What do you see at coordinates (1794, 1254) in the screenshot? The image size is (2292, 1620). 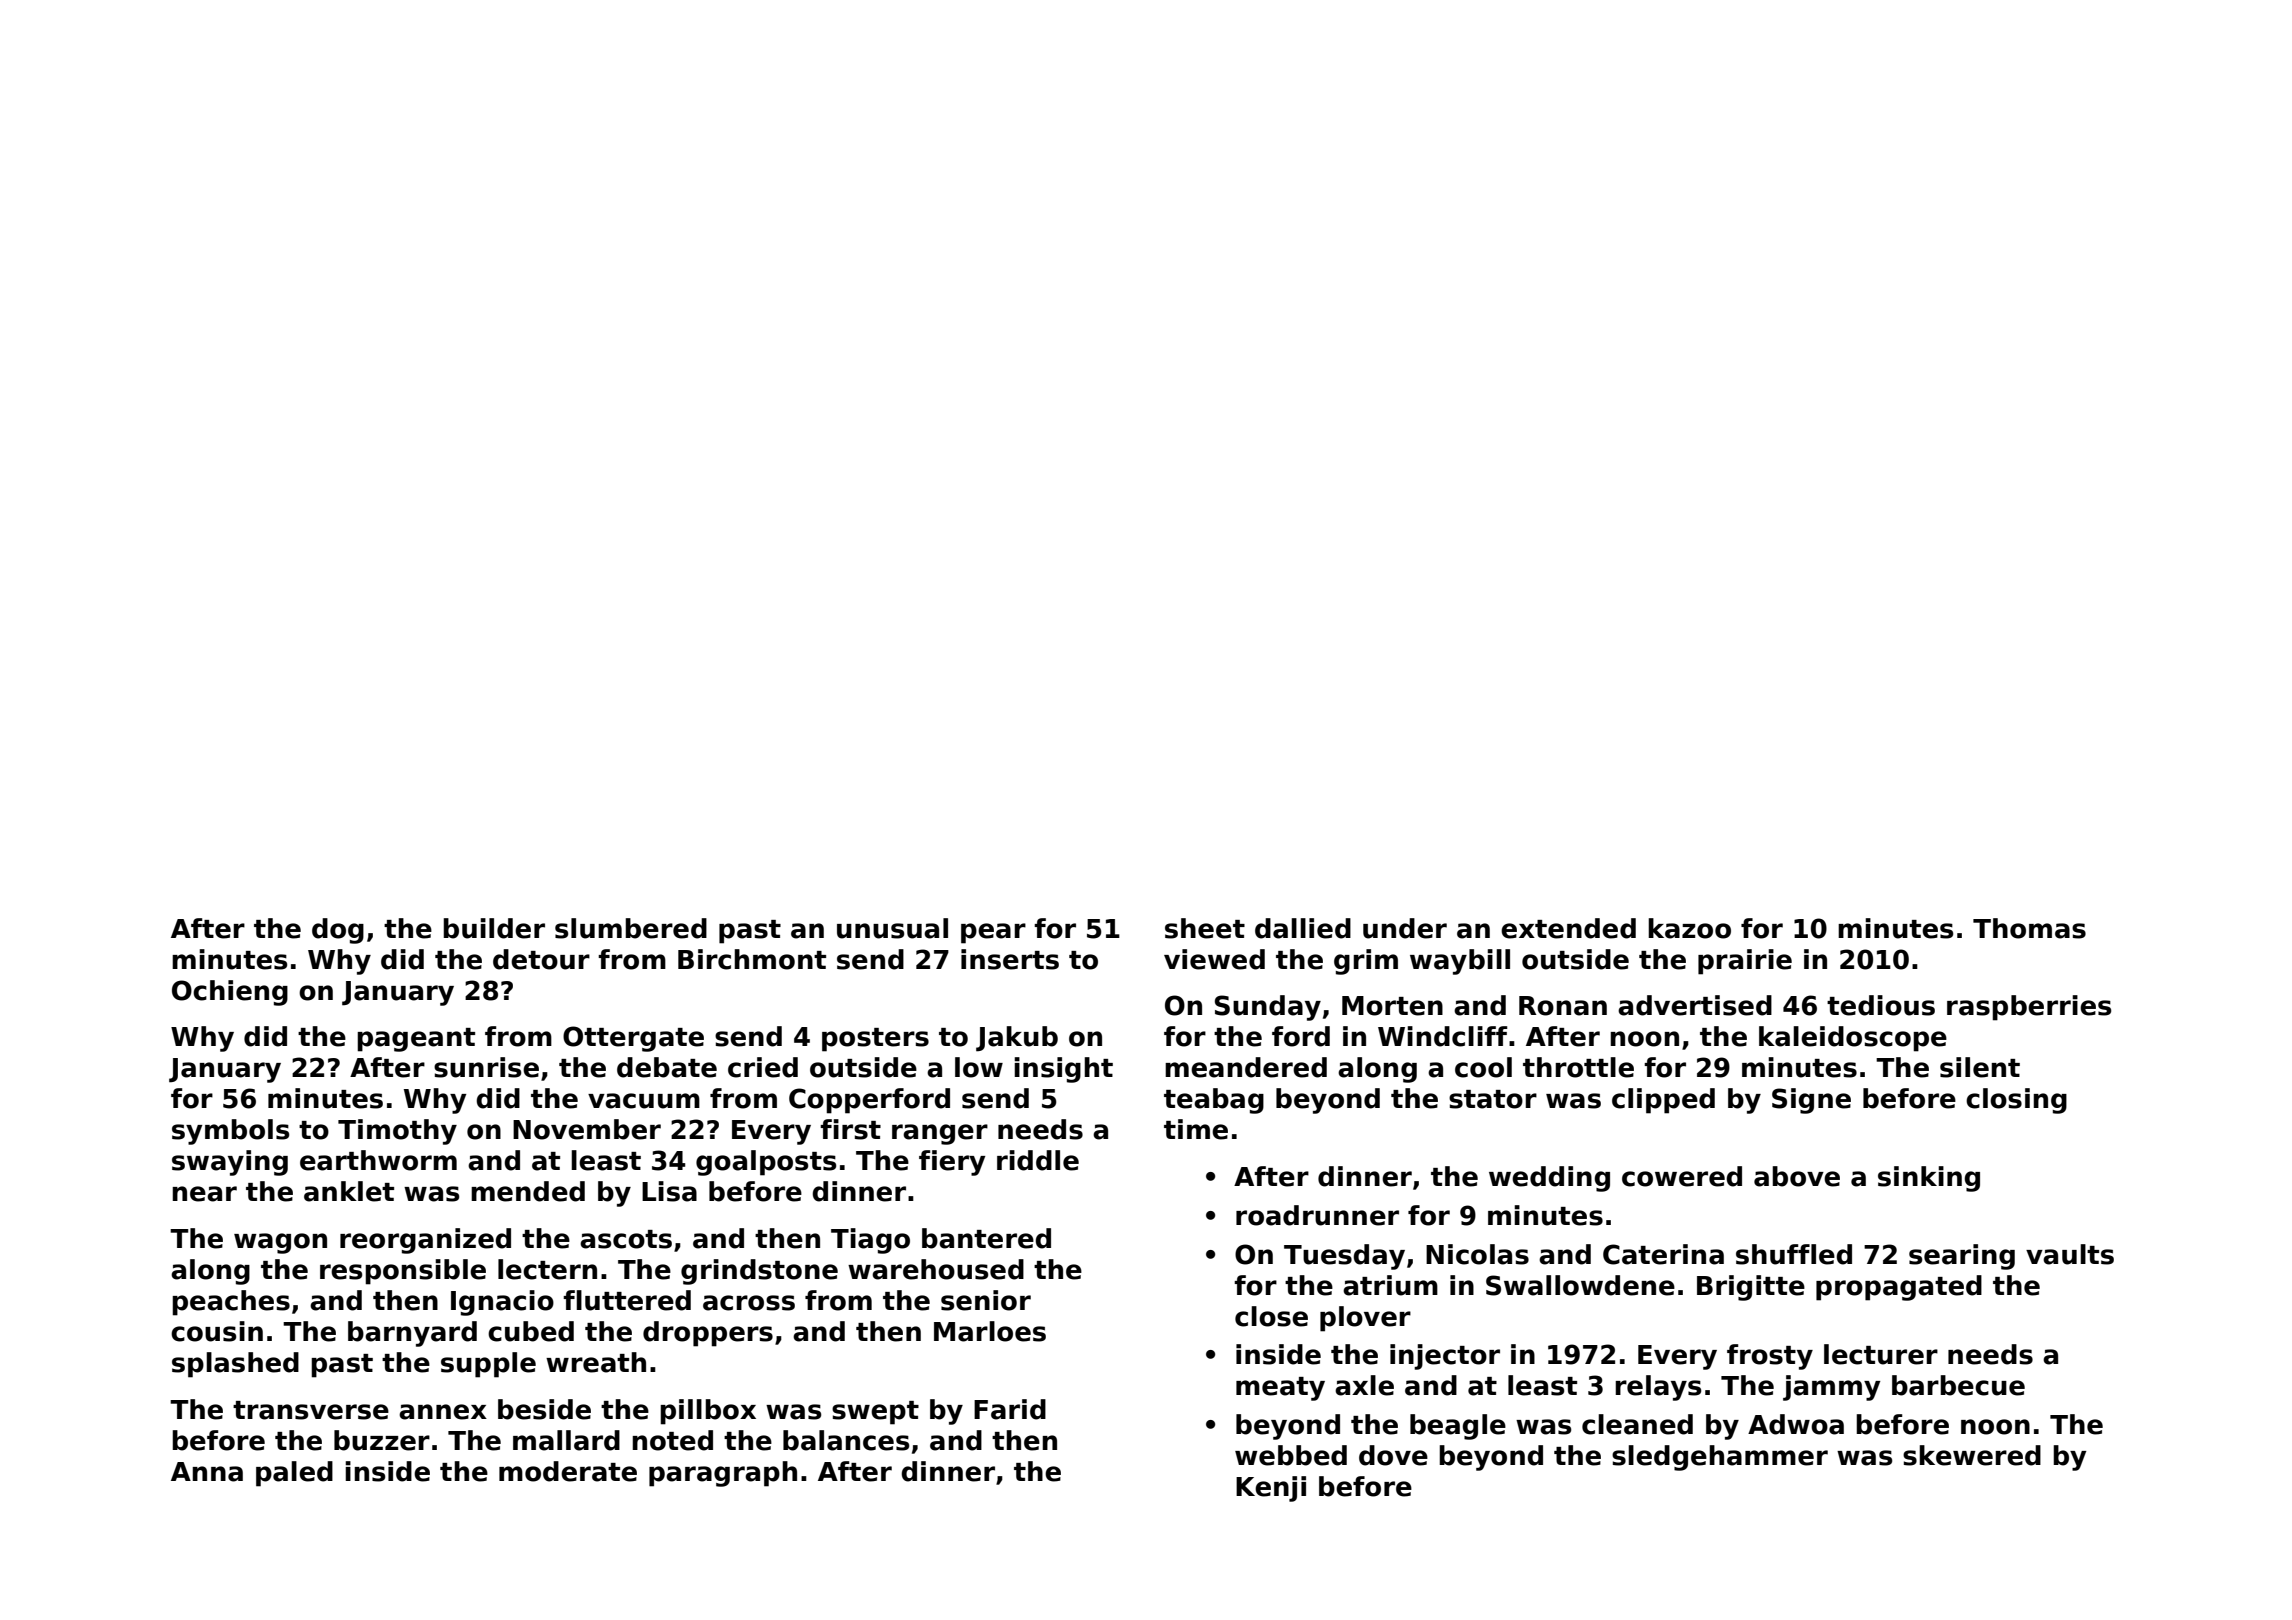 I see `shuffled` at bounding box center [1794, 1254].
